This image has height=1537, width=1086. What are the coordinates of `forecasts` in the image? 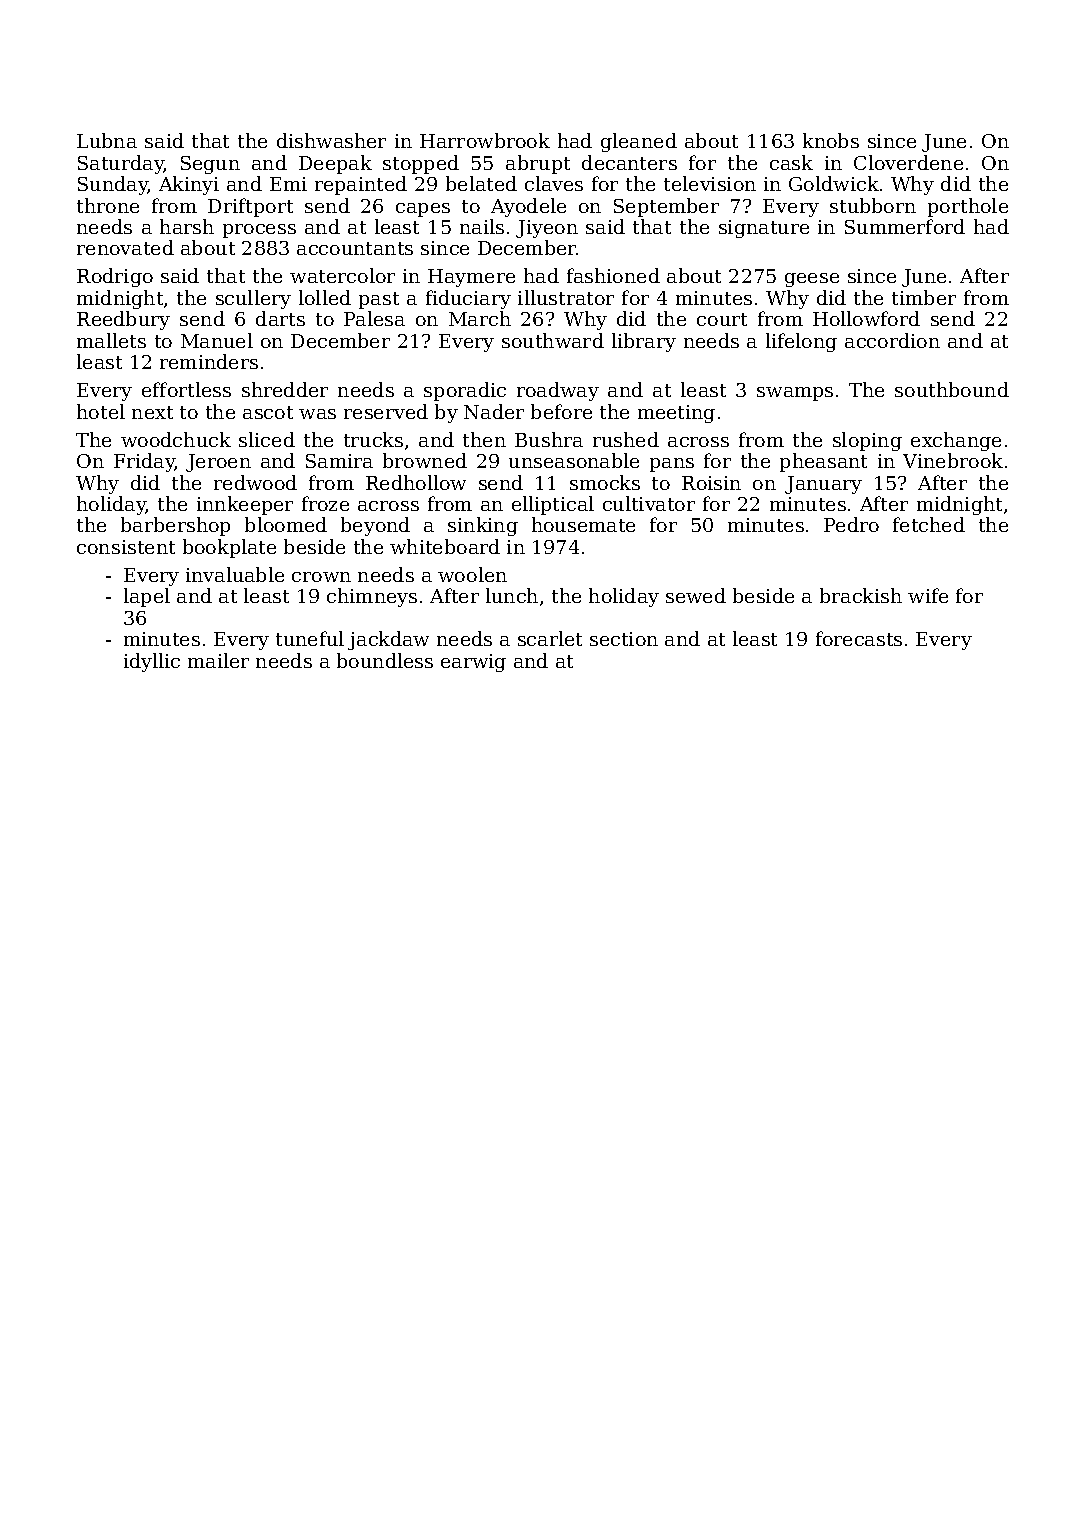 It's located at (859, 638).
